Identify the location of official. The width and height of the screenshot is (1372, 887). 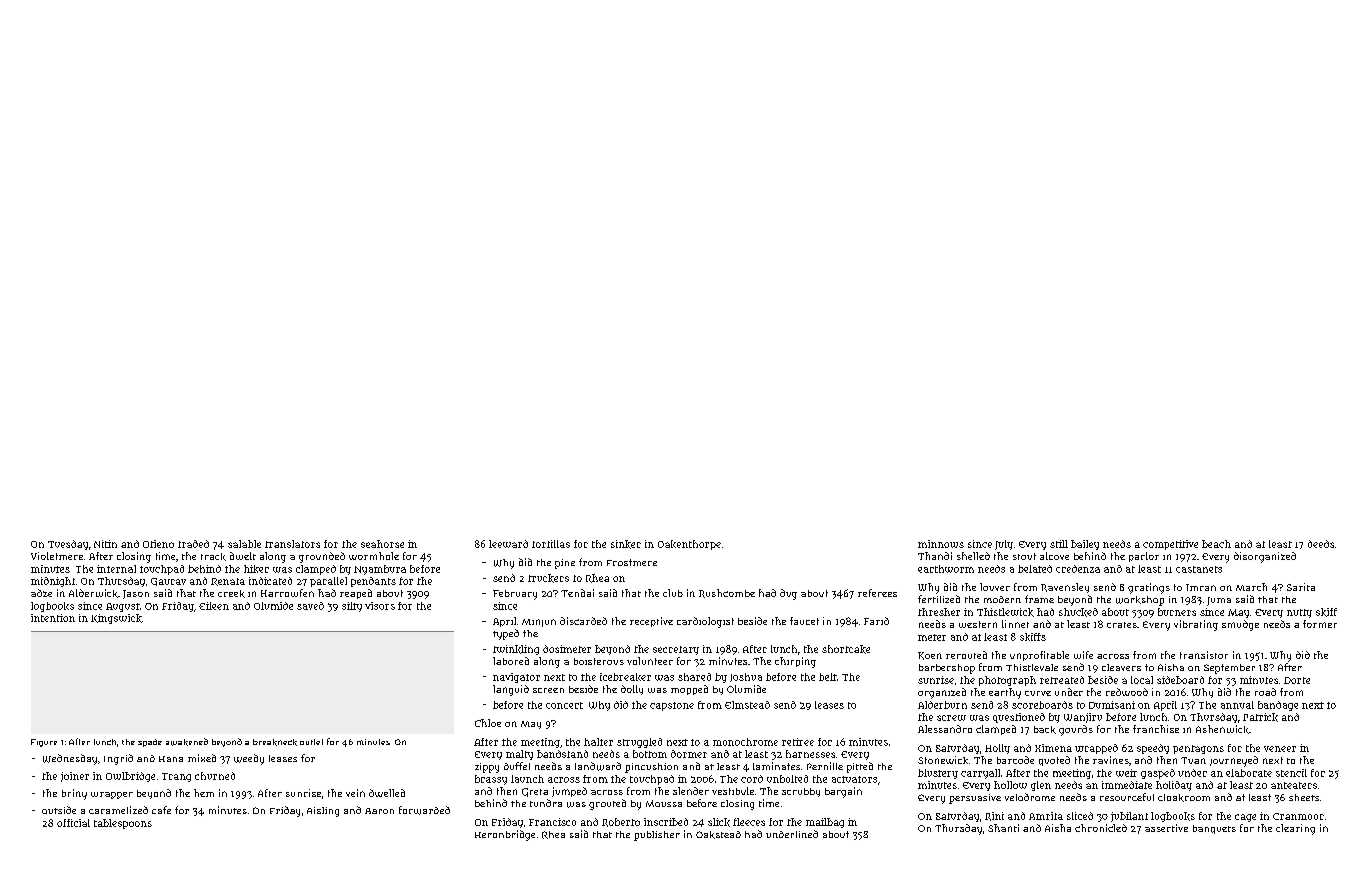
(73, 823).
